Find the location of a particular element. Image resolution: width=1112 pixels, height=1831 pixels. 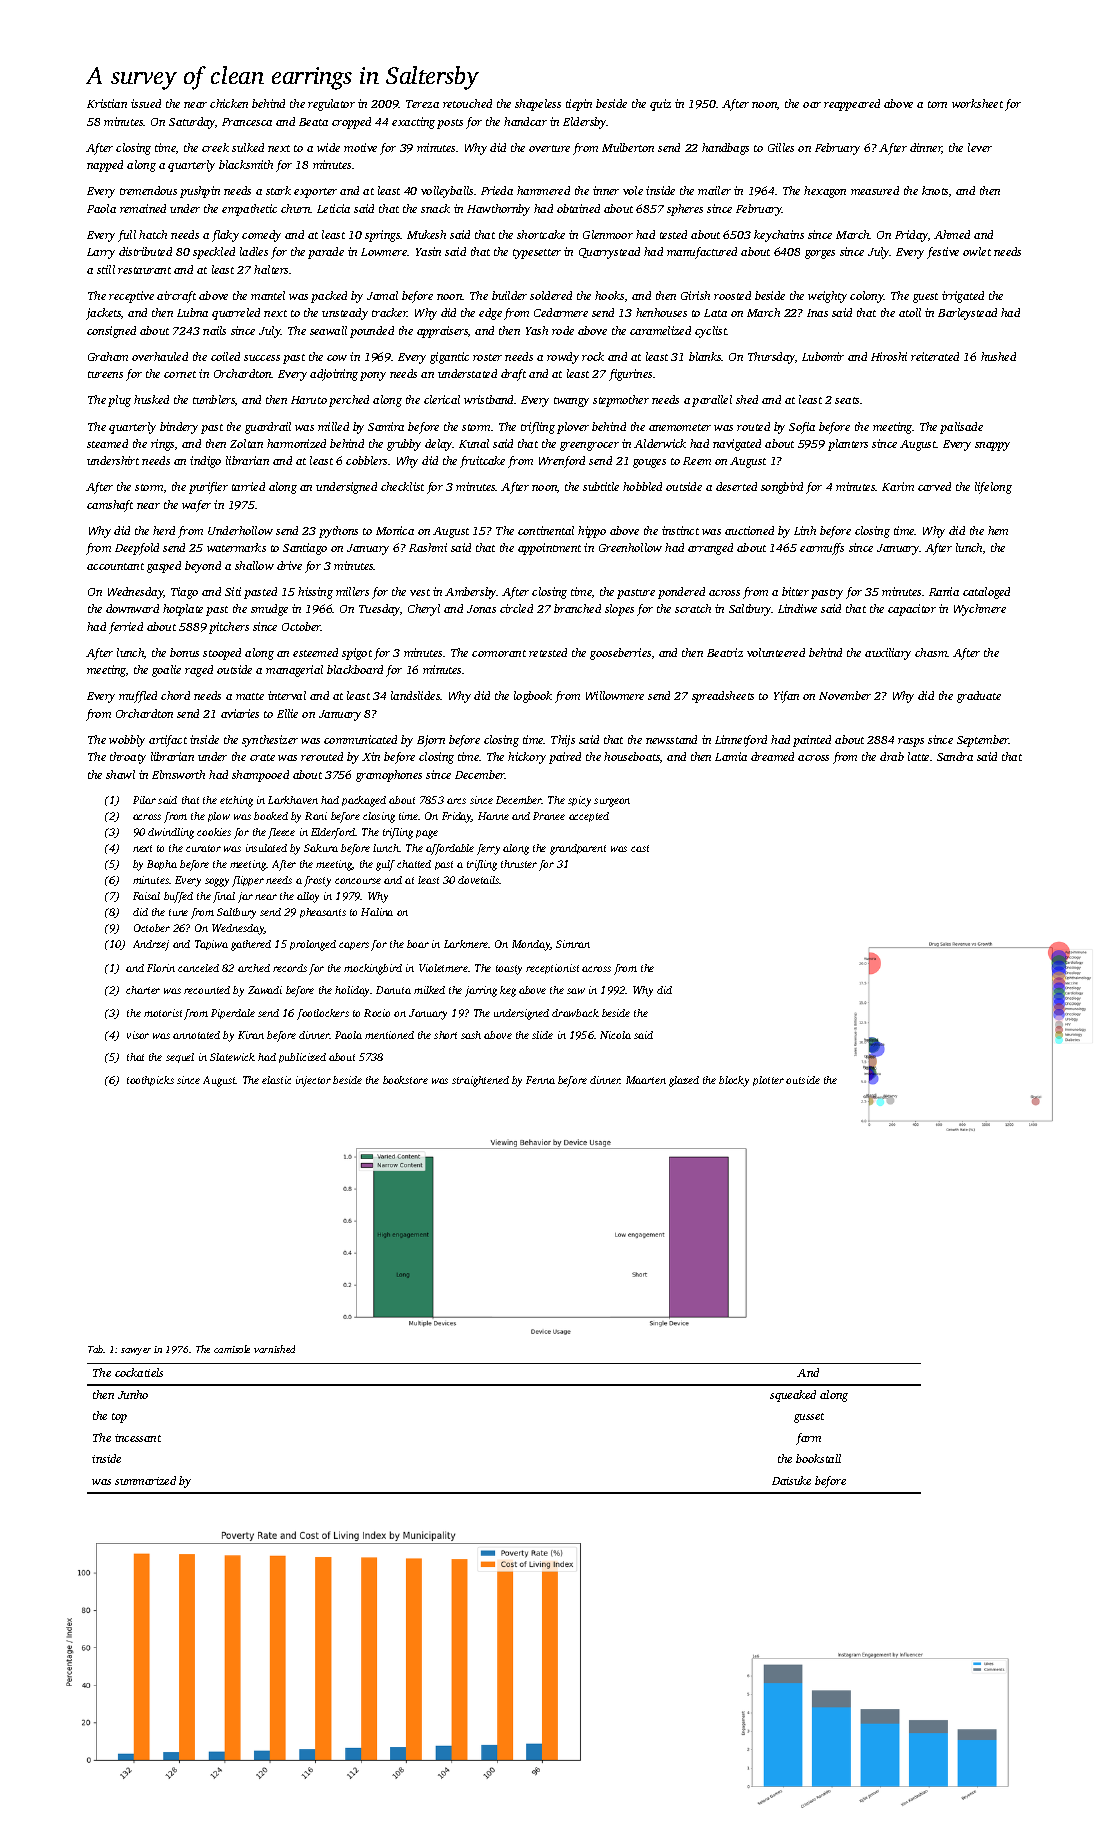

volleyballs is located at coordinates (447, 192).
